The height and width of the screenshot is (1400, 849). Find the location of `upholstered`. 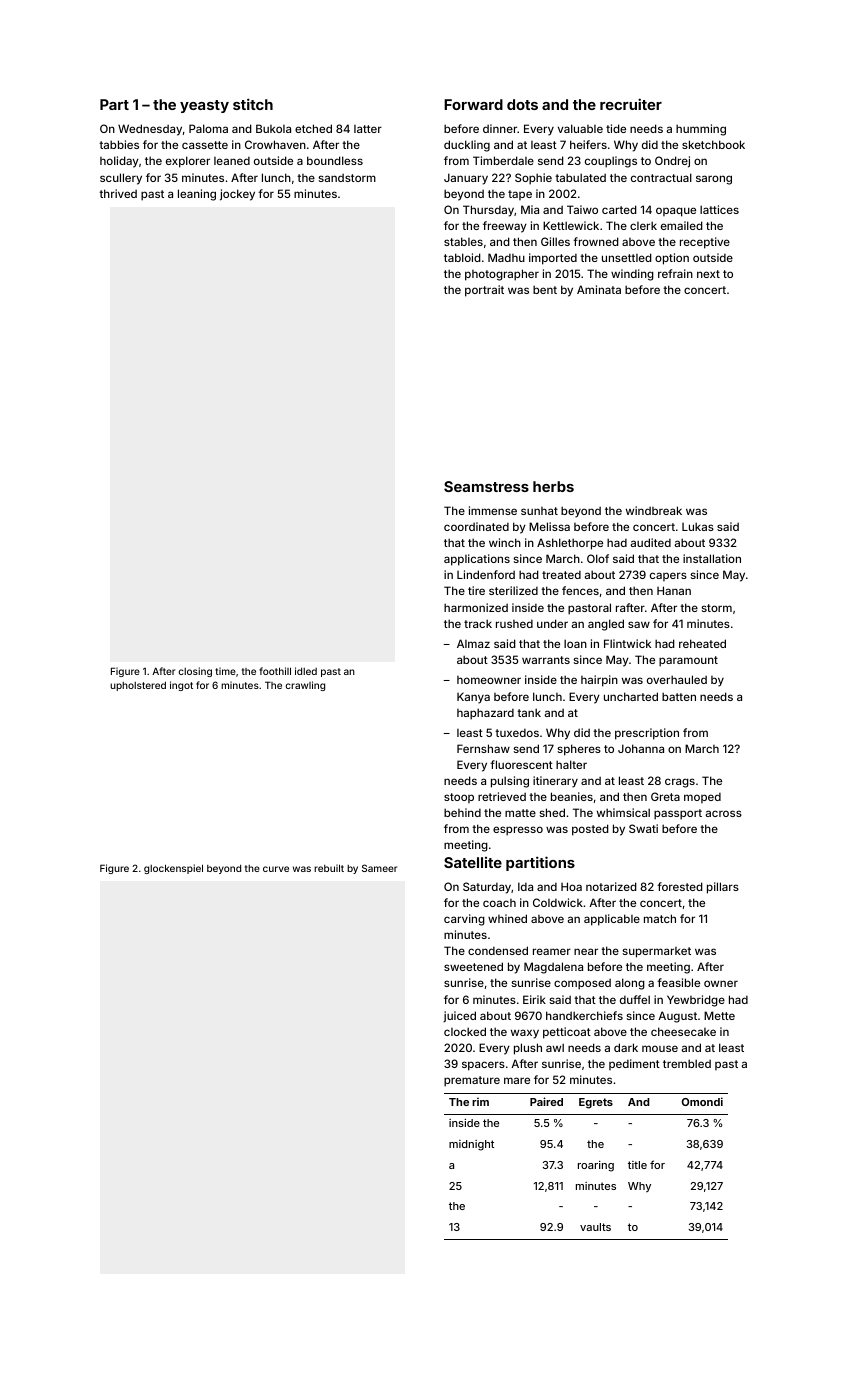

upholstered is located at coordinates (138, 686).
